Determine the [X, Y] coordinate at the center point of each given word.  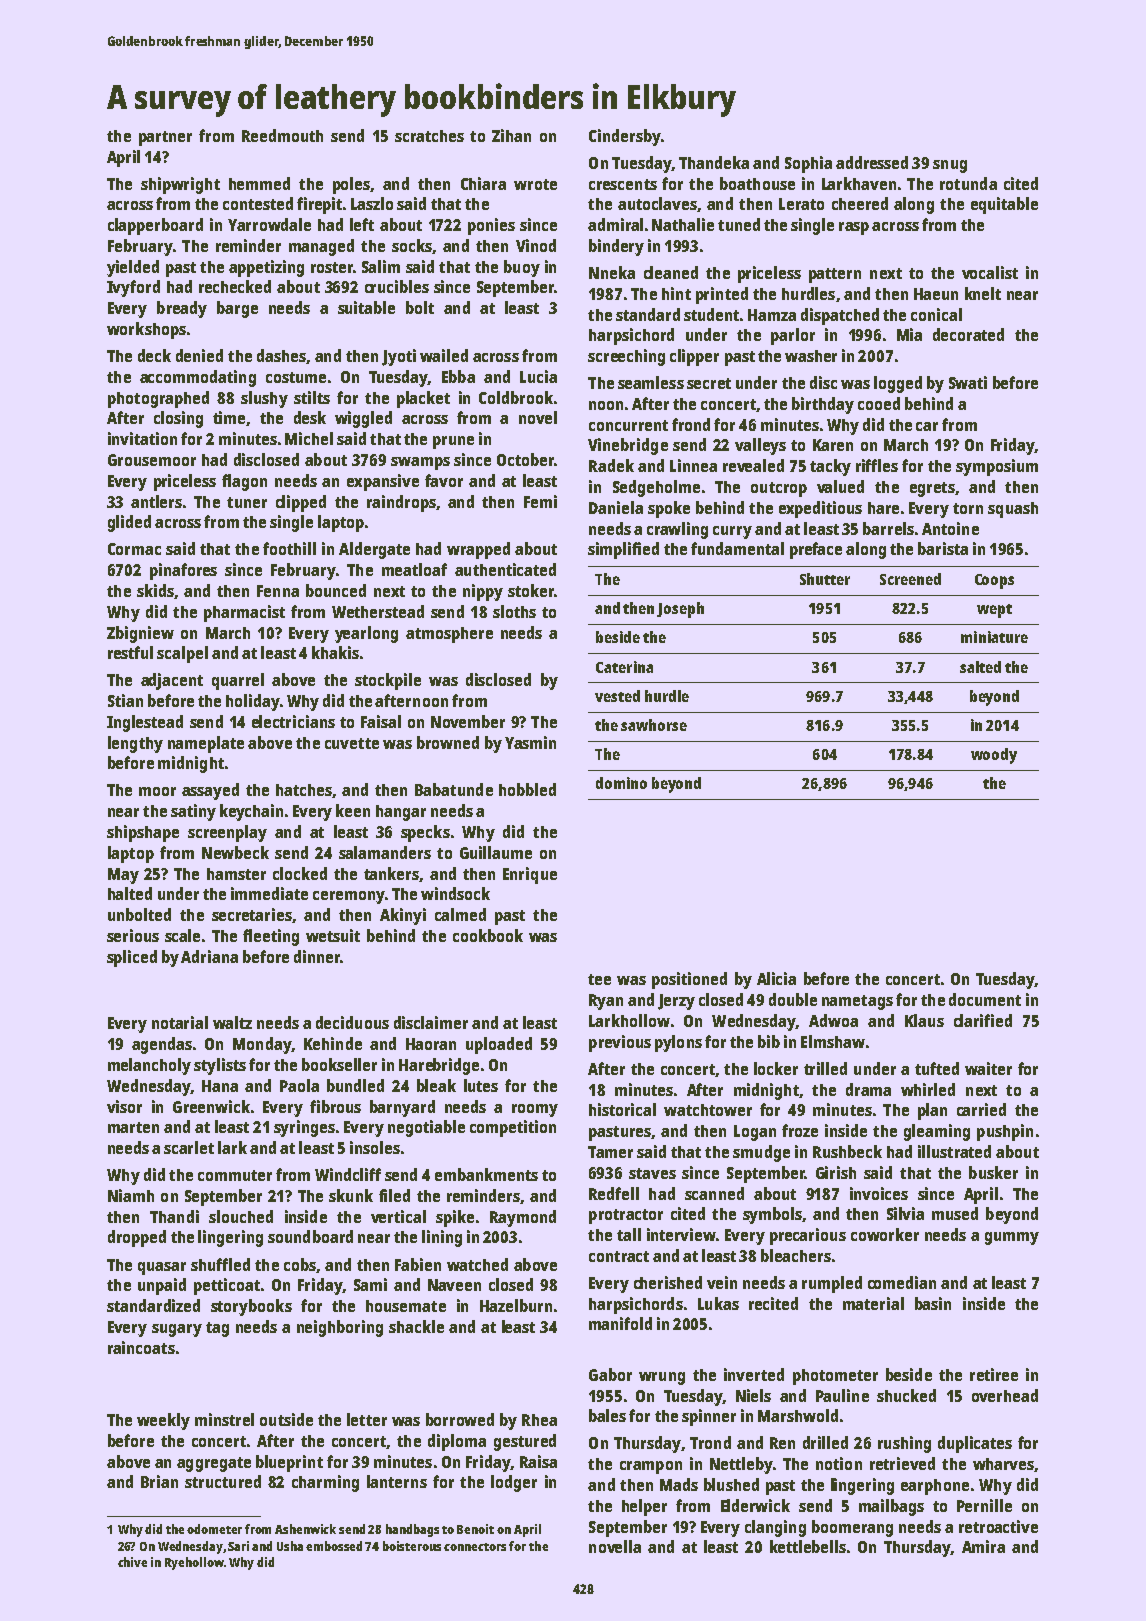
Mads [679, 1484]
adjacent [172, 681]
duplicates [975, 1444]
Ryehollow [194, 1563]
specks [425, 833]
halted [130, 893]
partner [165, 138]
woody [994, 756]
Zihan [511, 135]
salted [980, 667]
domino [621, 783]
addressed [872, 162]
